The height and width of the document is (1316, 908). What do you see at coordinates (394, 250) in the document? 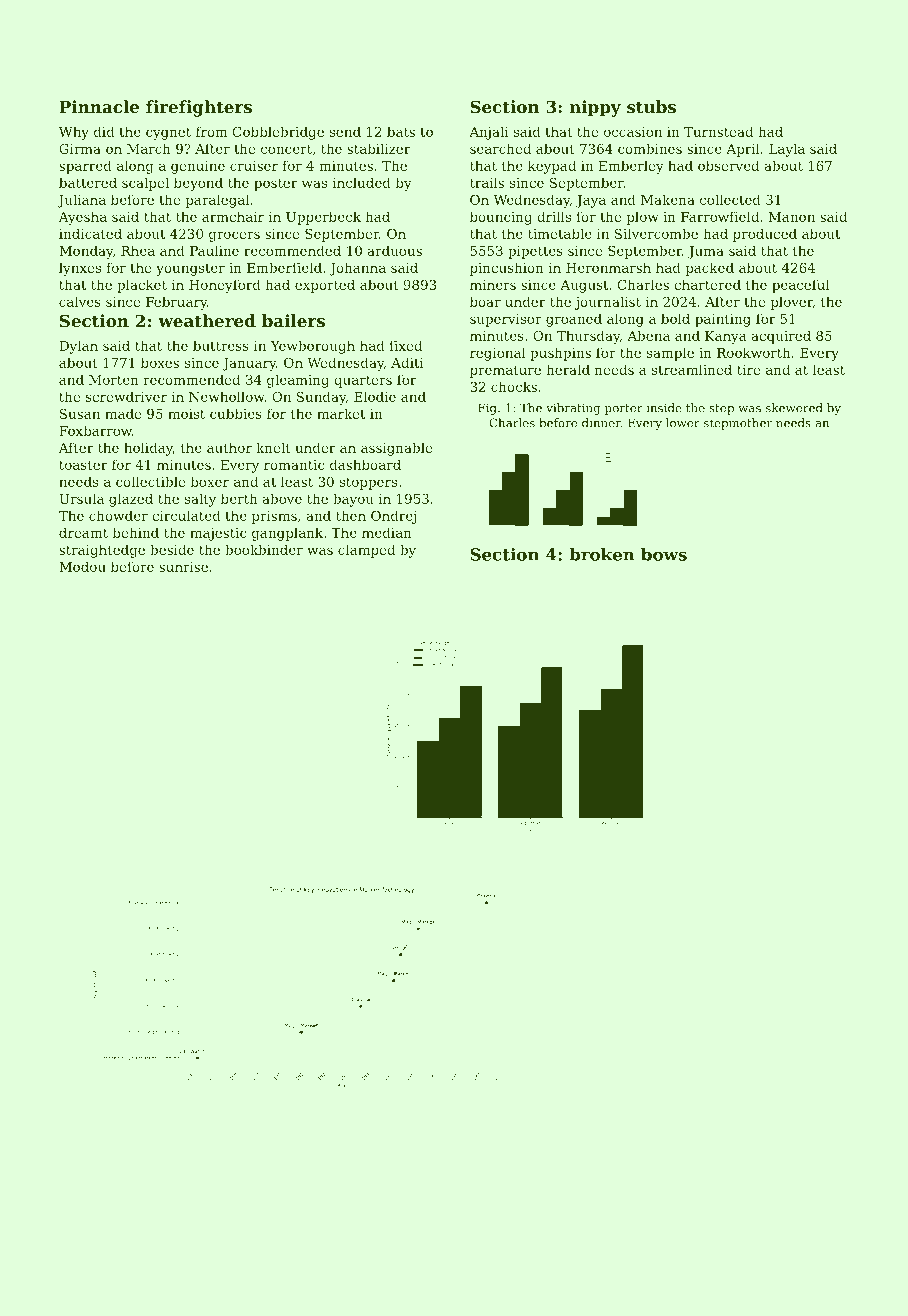
I see `arduous` at bounding box center [394, 250].
